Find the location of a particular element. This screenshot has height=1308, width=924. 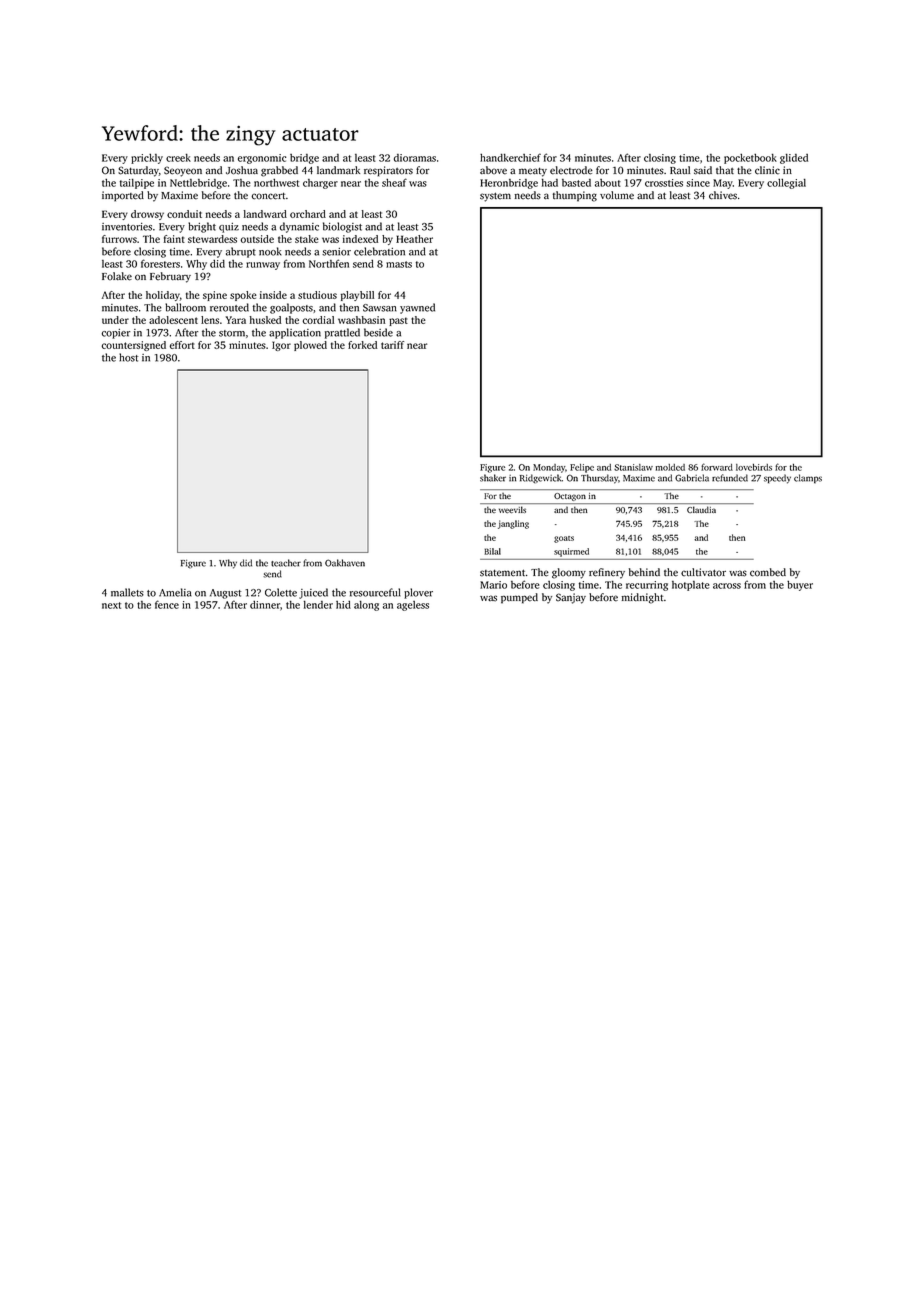

teacher is located at coordinates (286, 563).
